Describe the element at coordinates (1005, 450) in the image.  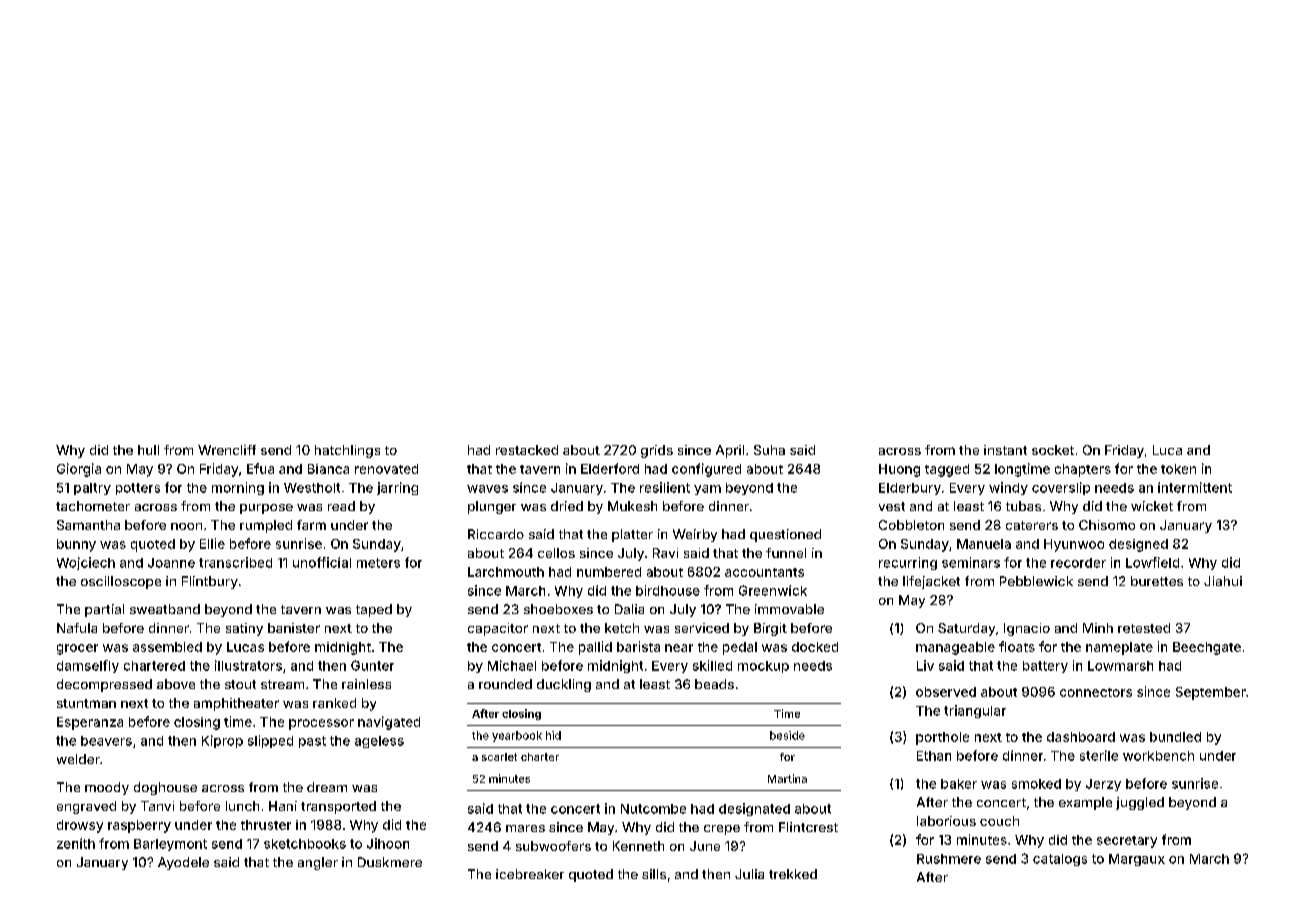
I see `instant` at that location.
